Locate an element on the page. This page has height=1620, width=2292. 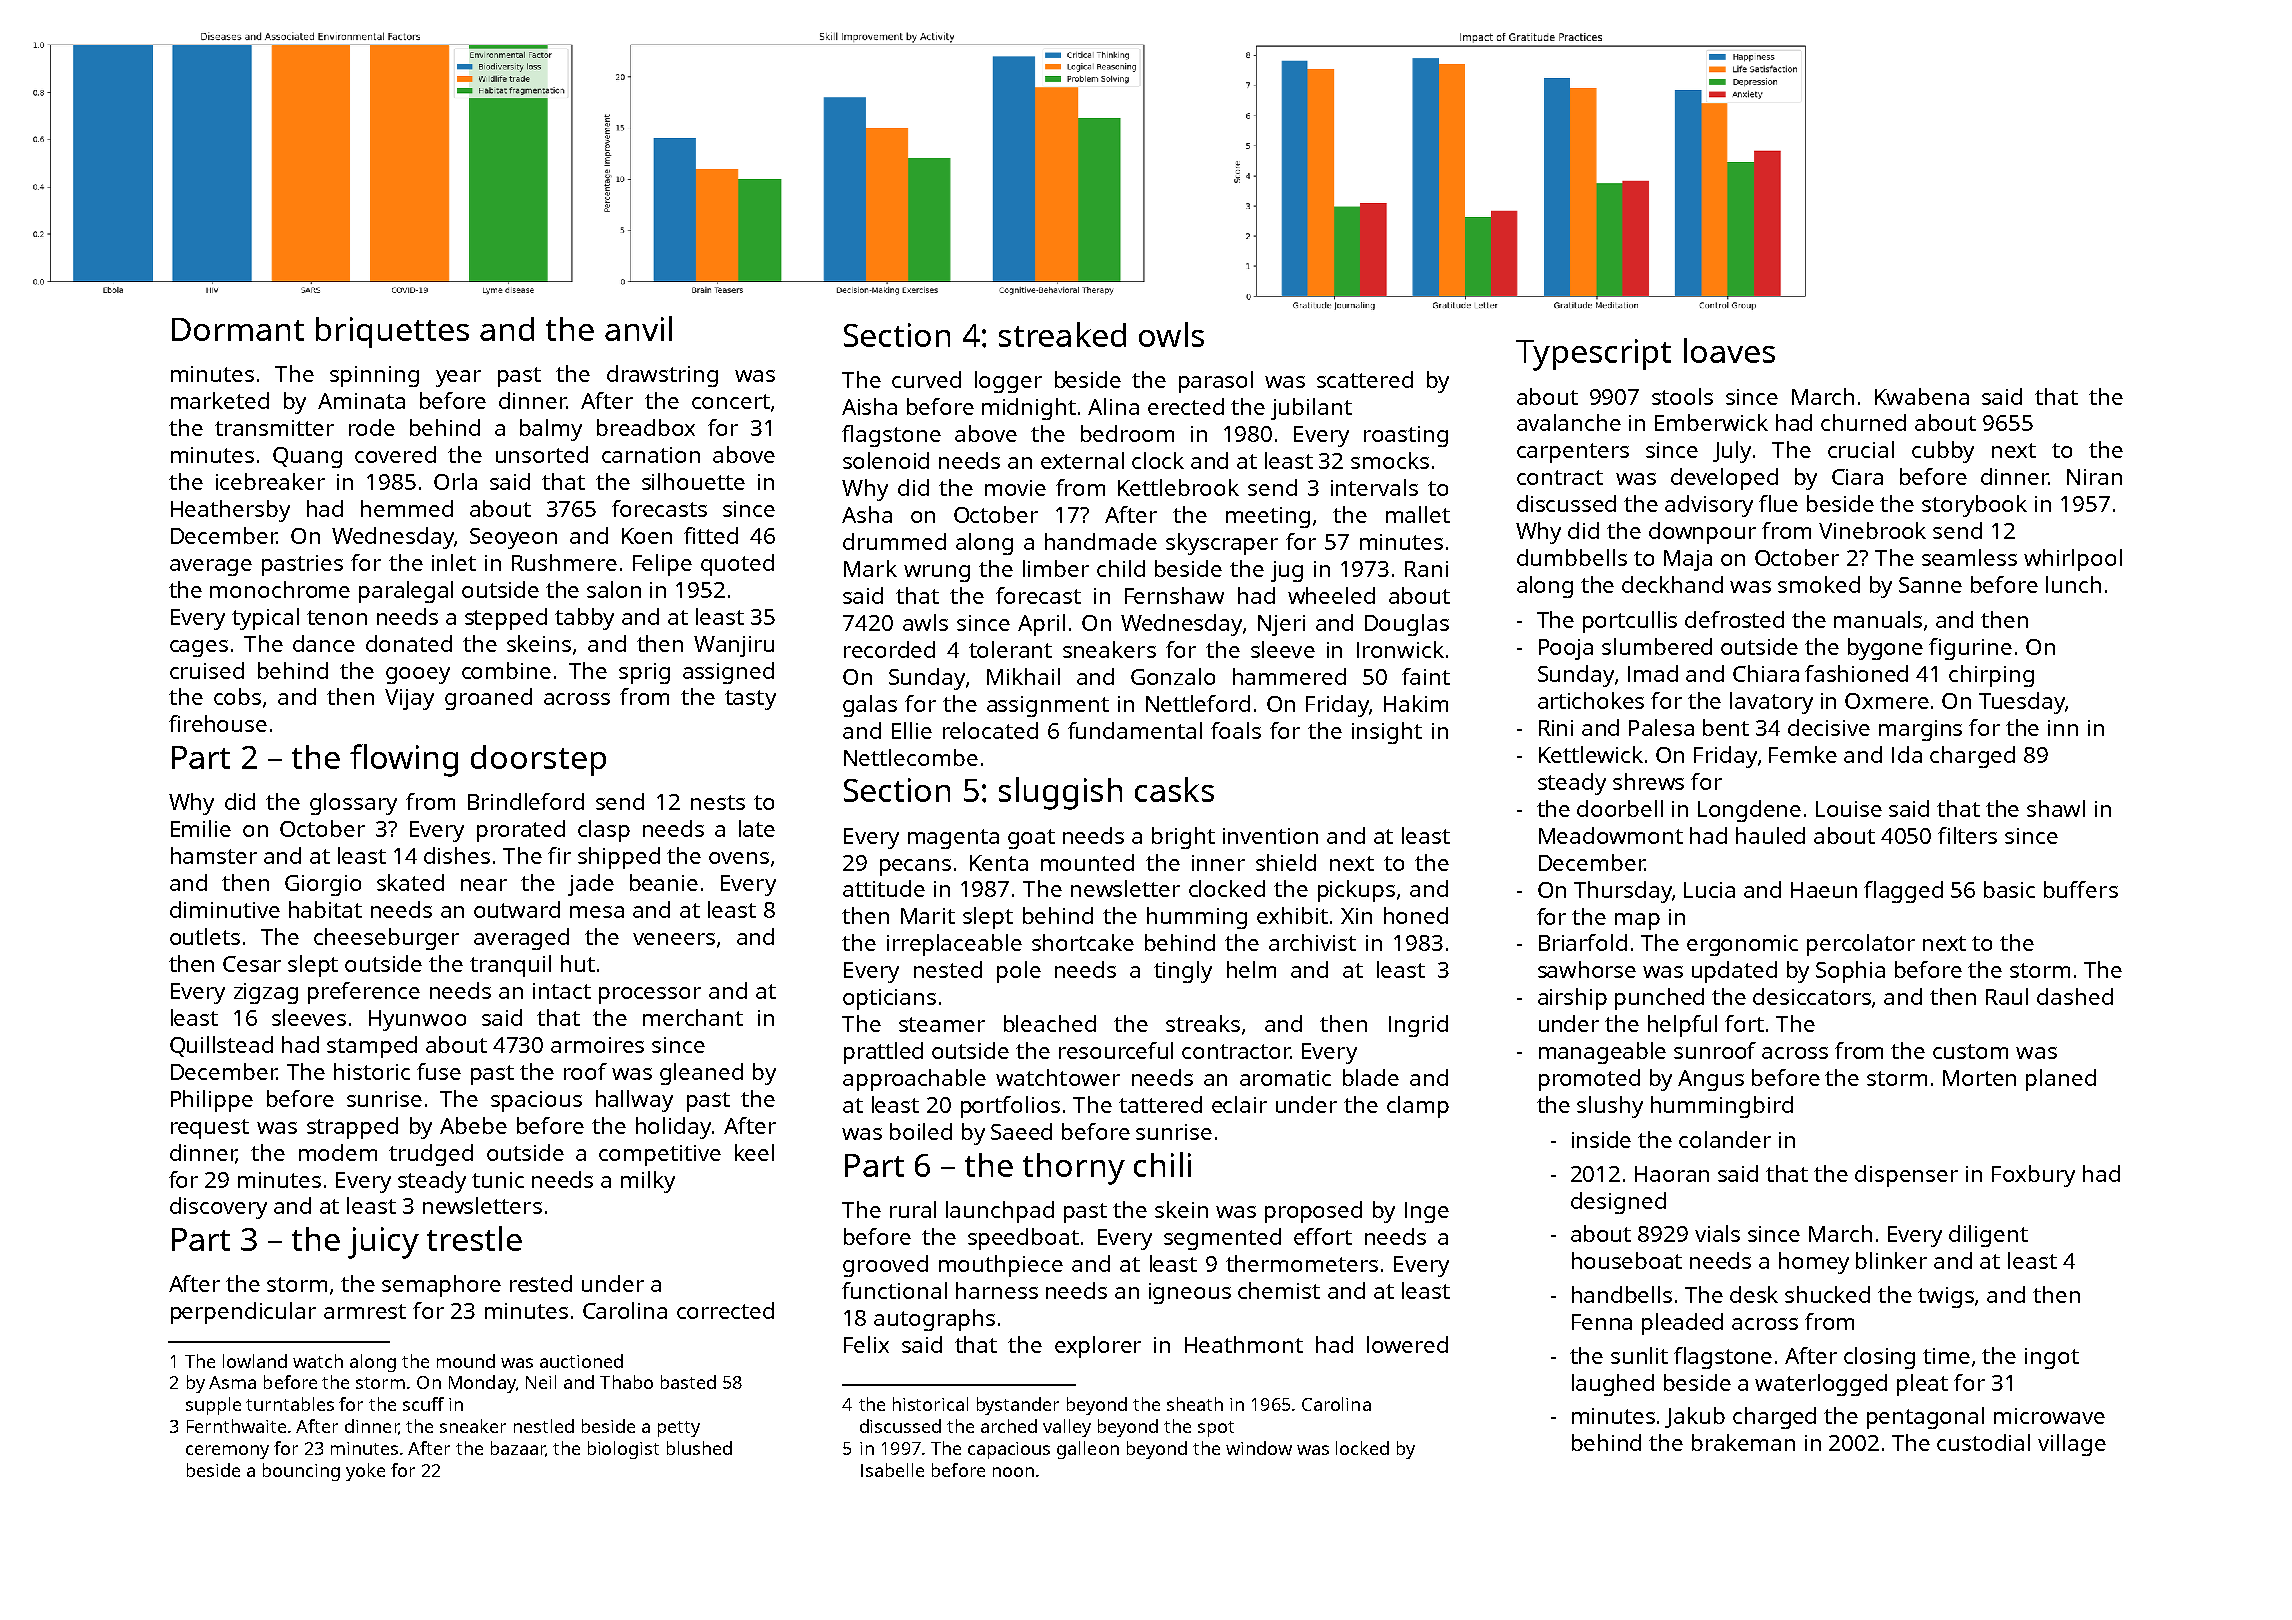
spinning is located at coordinates (374, 376).
